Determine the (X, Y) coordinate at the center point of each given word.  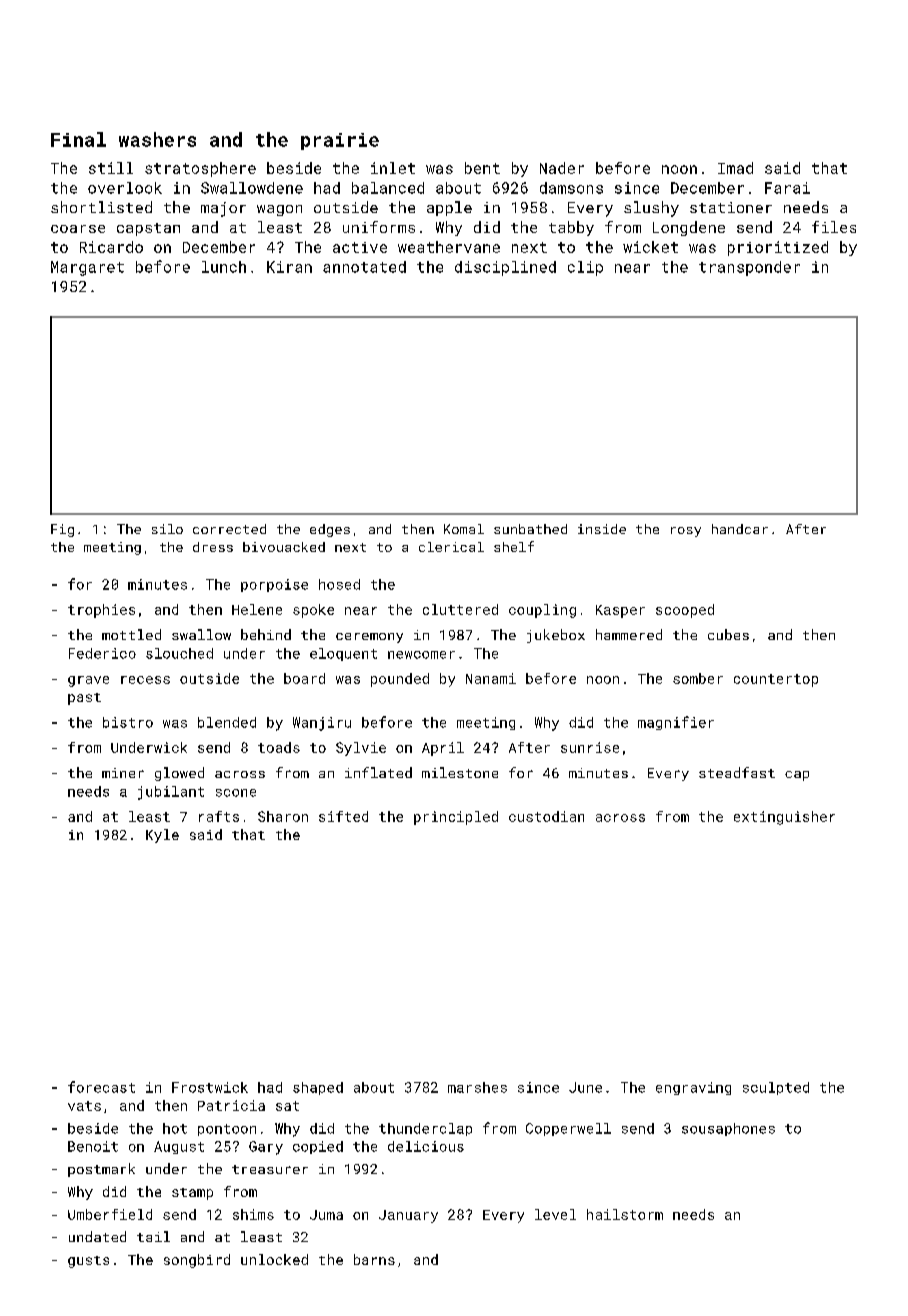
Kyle (162, 836)
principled (456, 818)
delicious (426, 1146)
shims (253, 1214)
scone (236, 793)
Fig (62, 530)
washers (157, 139)
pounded (400, 680)
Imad (735, 168)
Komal (464, 529)
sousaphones (728, 1129)
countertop (776, 680)
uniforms (379, 227)
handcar (740, 529)
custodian (546, 816)
